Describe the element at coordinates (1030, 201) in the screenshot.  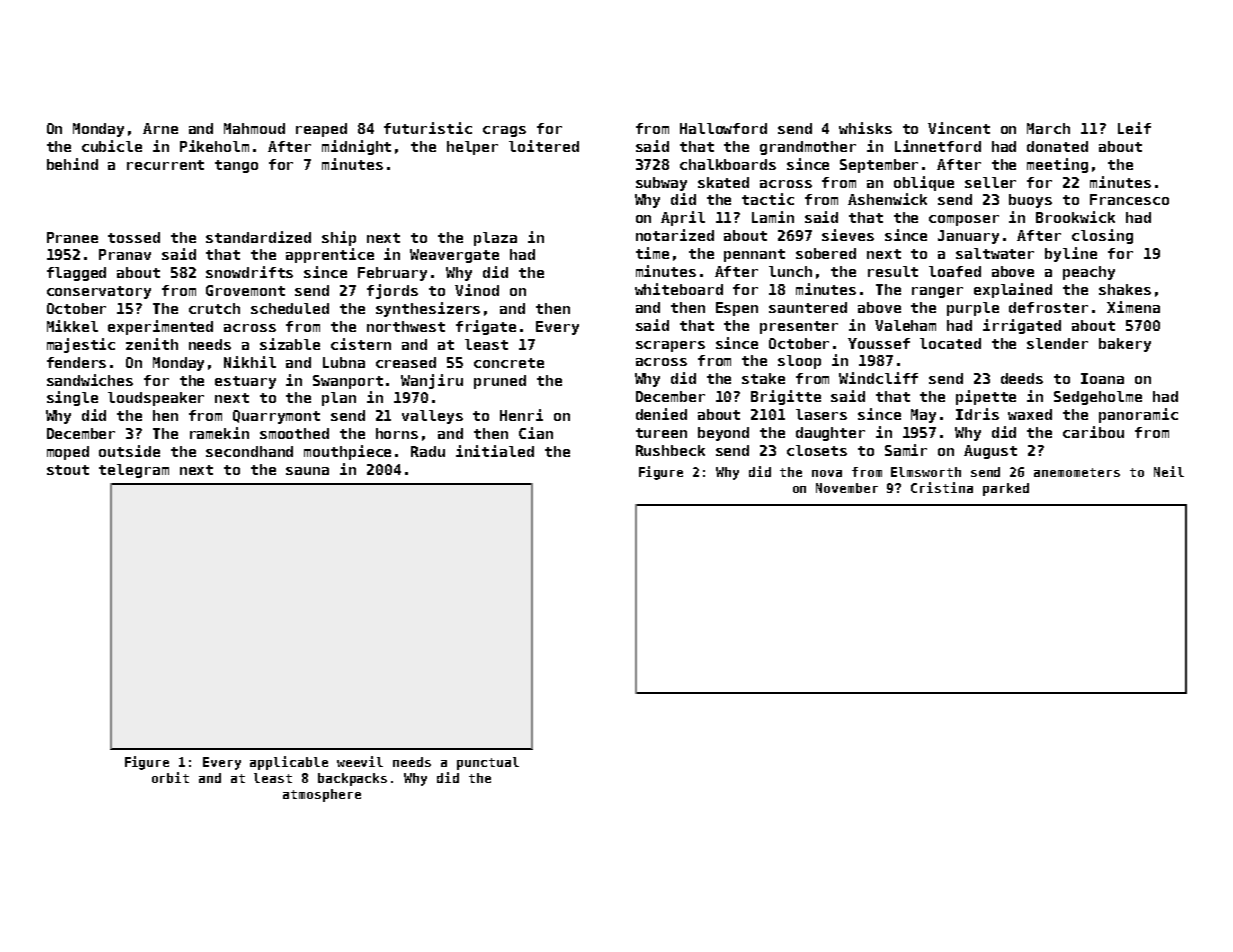
I see `buoys` at that location.
